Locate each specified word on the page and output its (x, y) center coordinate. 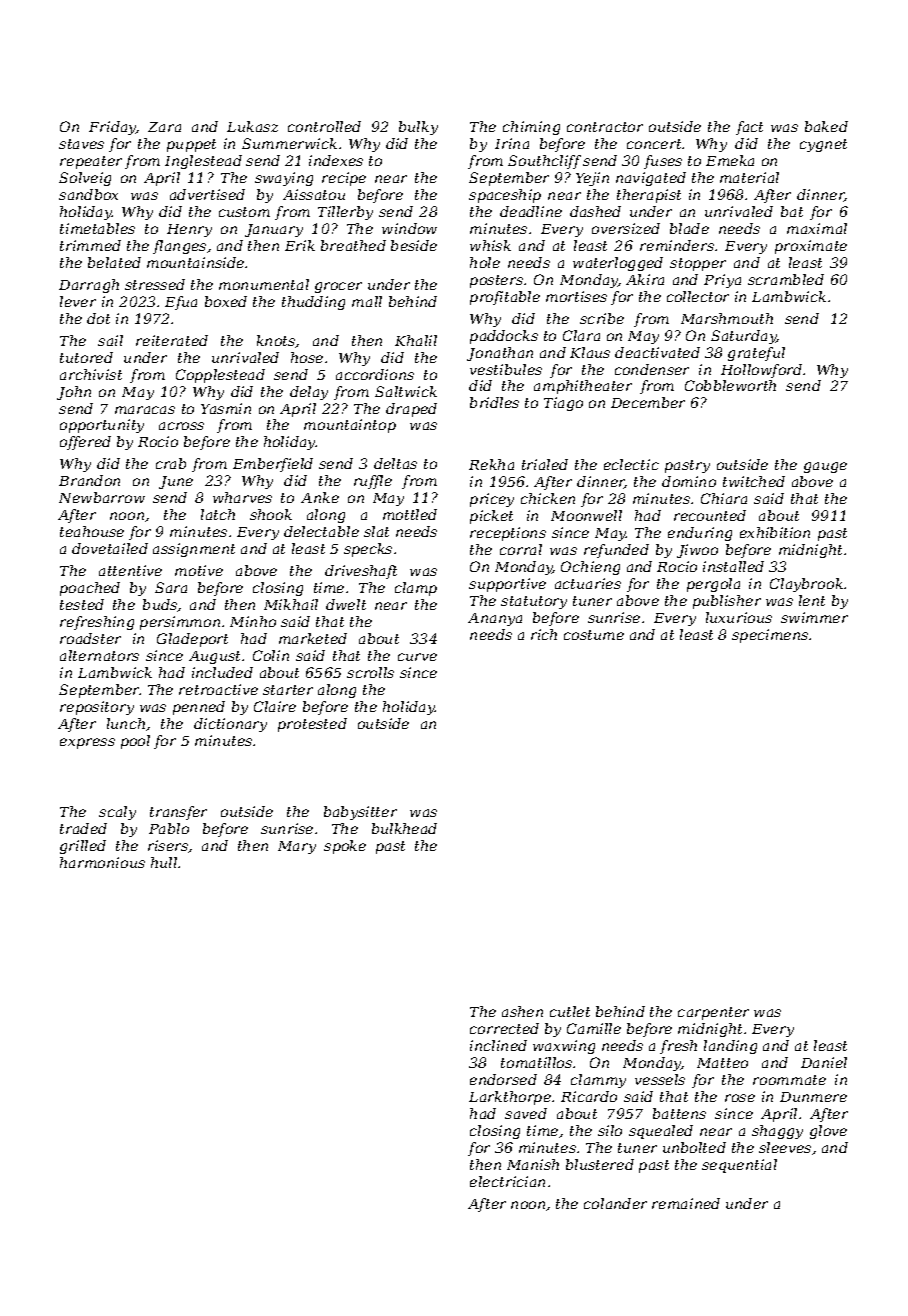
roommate (789, 1080)
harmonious (102, 862)
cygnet (823, 145)
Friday (112, 128)
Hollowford (761, 371)
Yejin (592, 179)
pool (135, 742)
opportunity (102, 426)
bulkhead (404, 828)
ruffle (373, 482)
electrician (507, 1181)
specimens (770, 636)
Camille (594, 1028)
